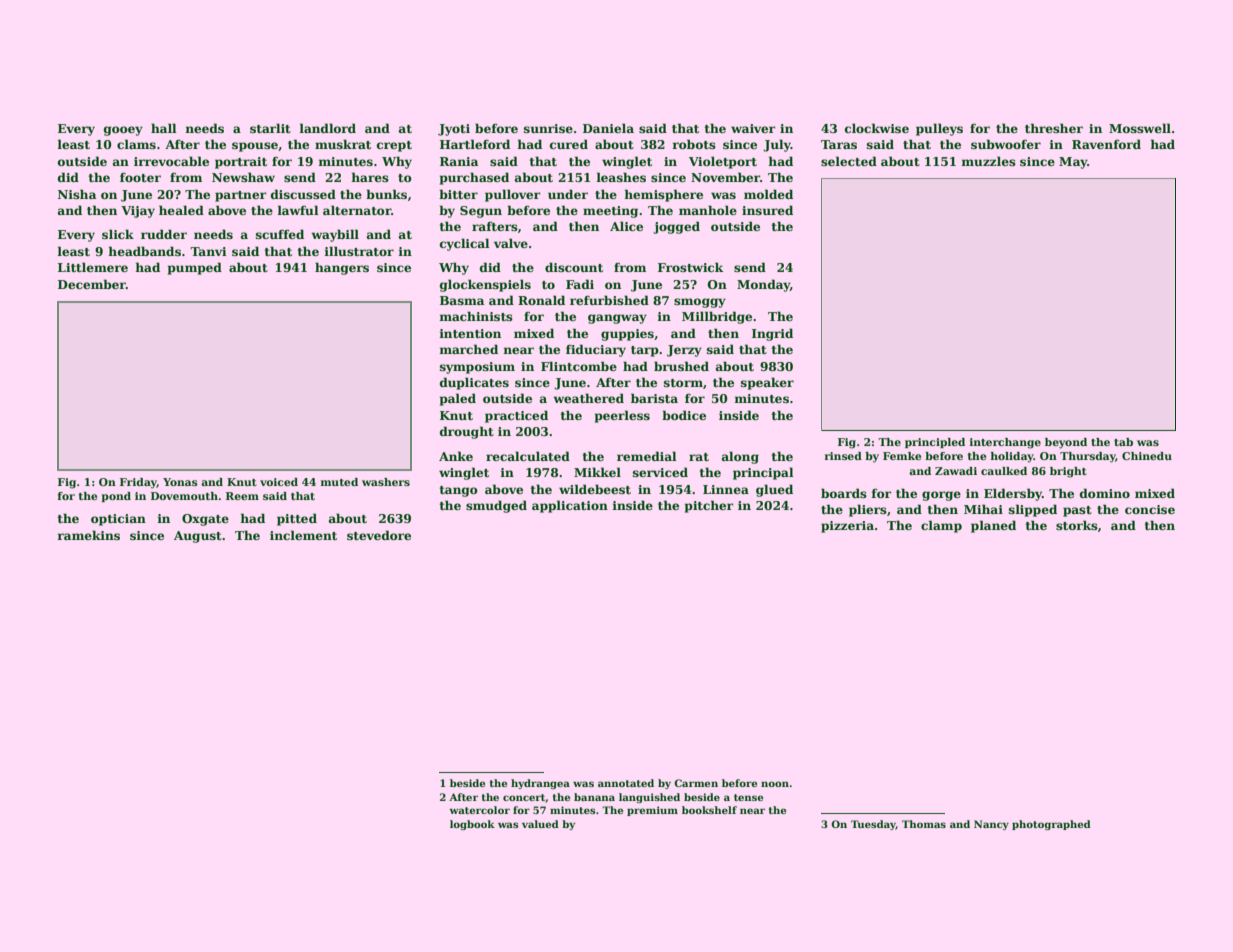  Describe the element at coordinates (164, 128) in the image. I see `hall` at that location.
